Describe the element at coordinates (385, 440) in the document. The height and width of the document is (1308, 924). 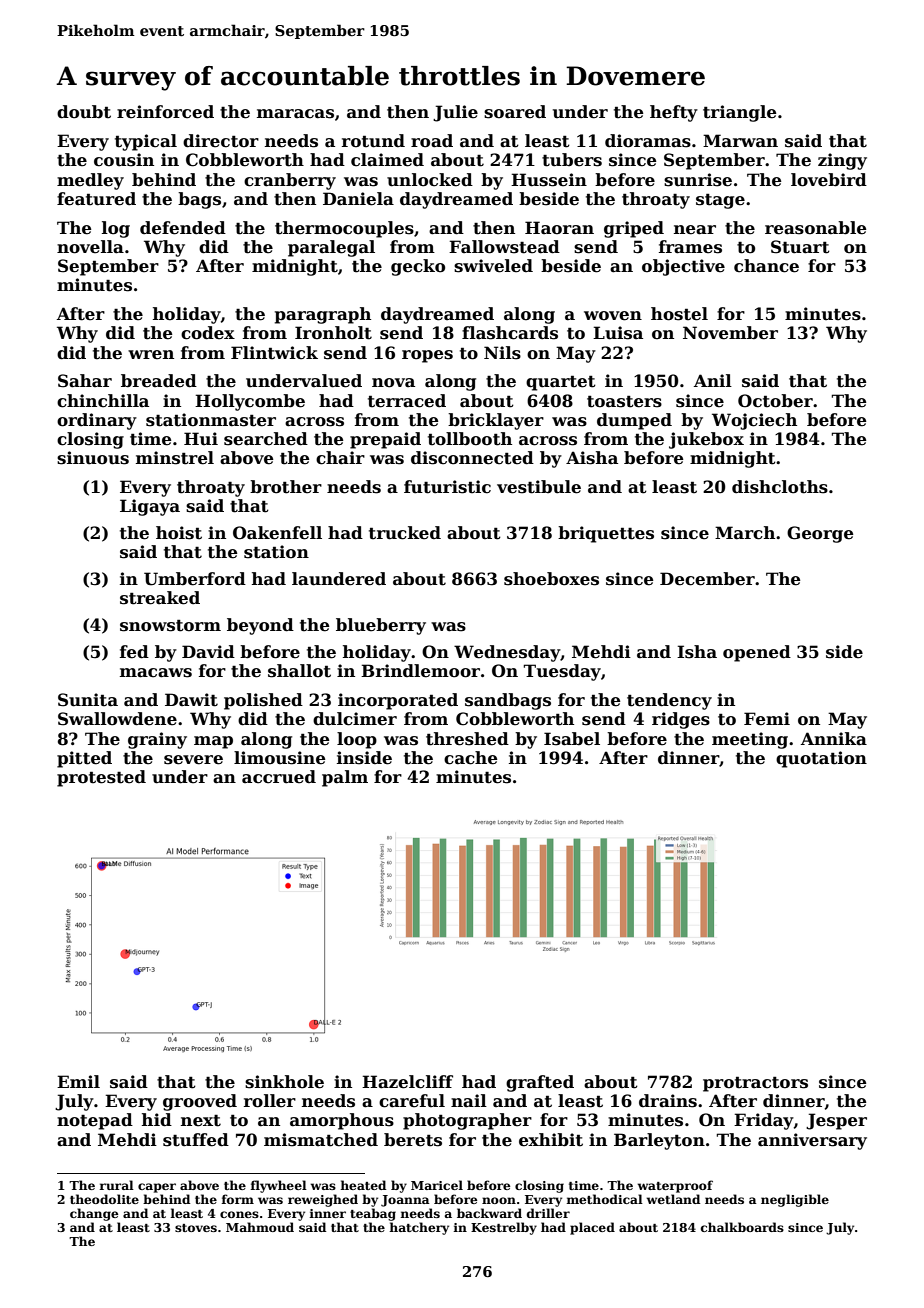
I see `prepaid` at that location.
